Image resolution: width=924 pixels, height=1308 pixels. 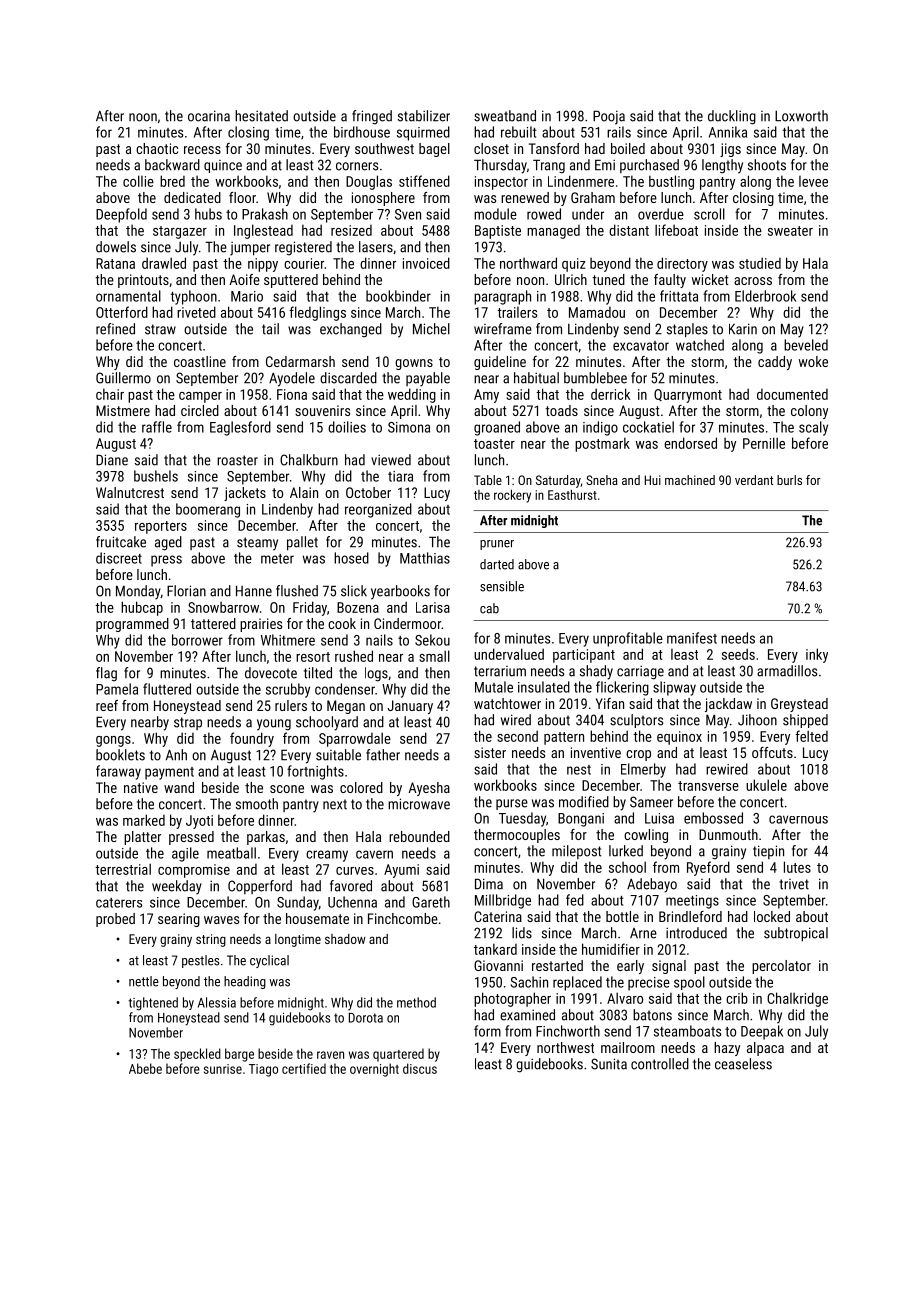 What do you see at coordinates (347, 427) in the document?
I see `doilies` at bounding box center [347, 427].
